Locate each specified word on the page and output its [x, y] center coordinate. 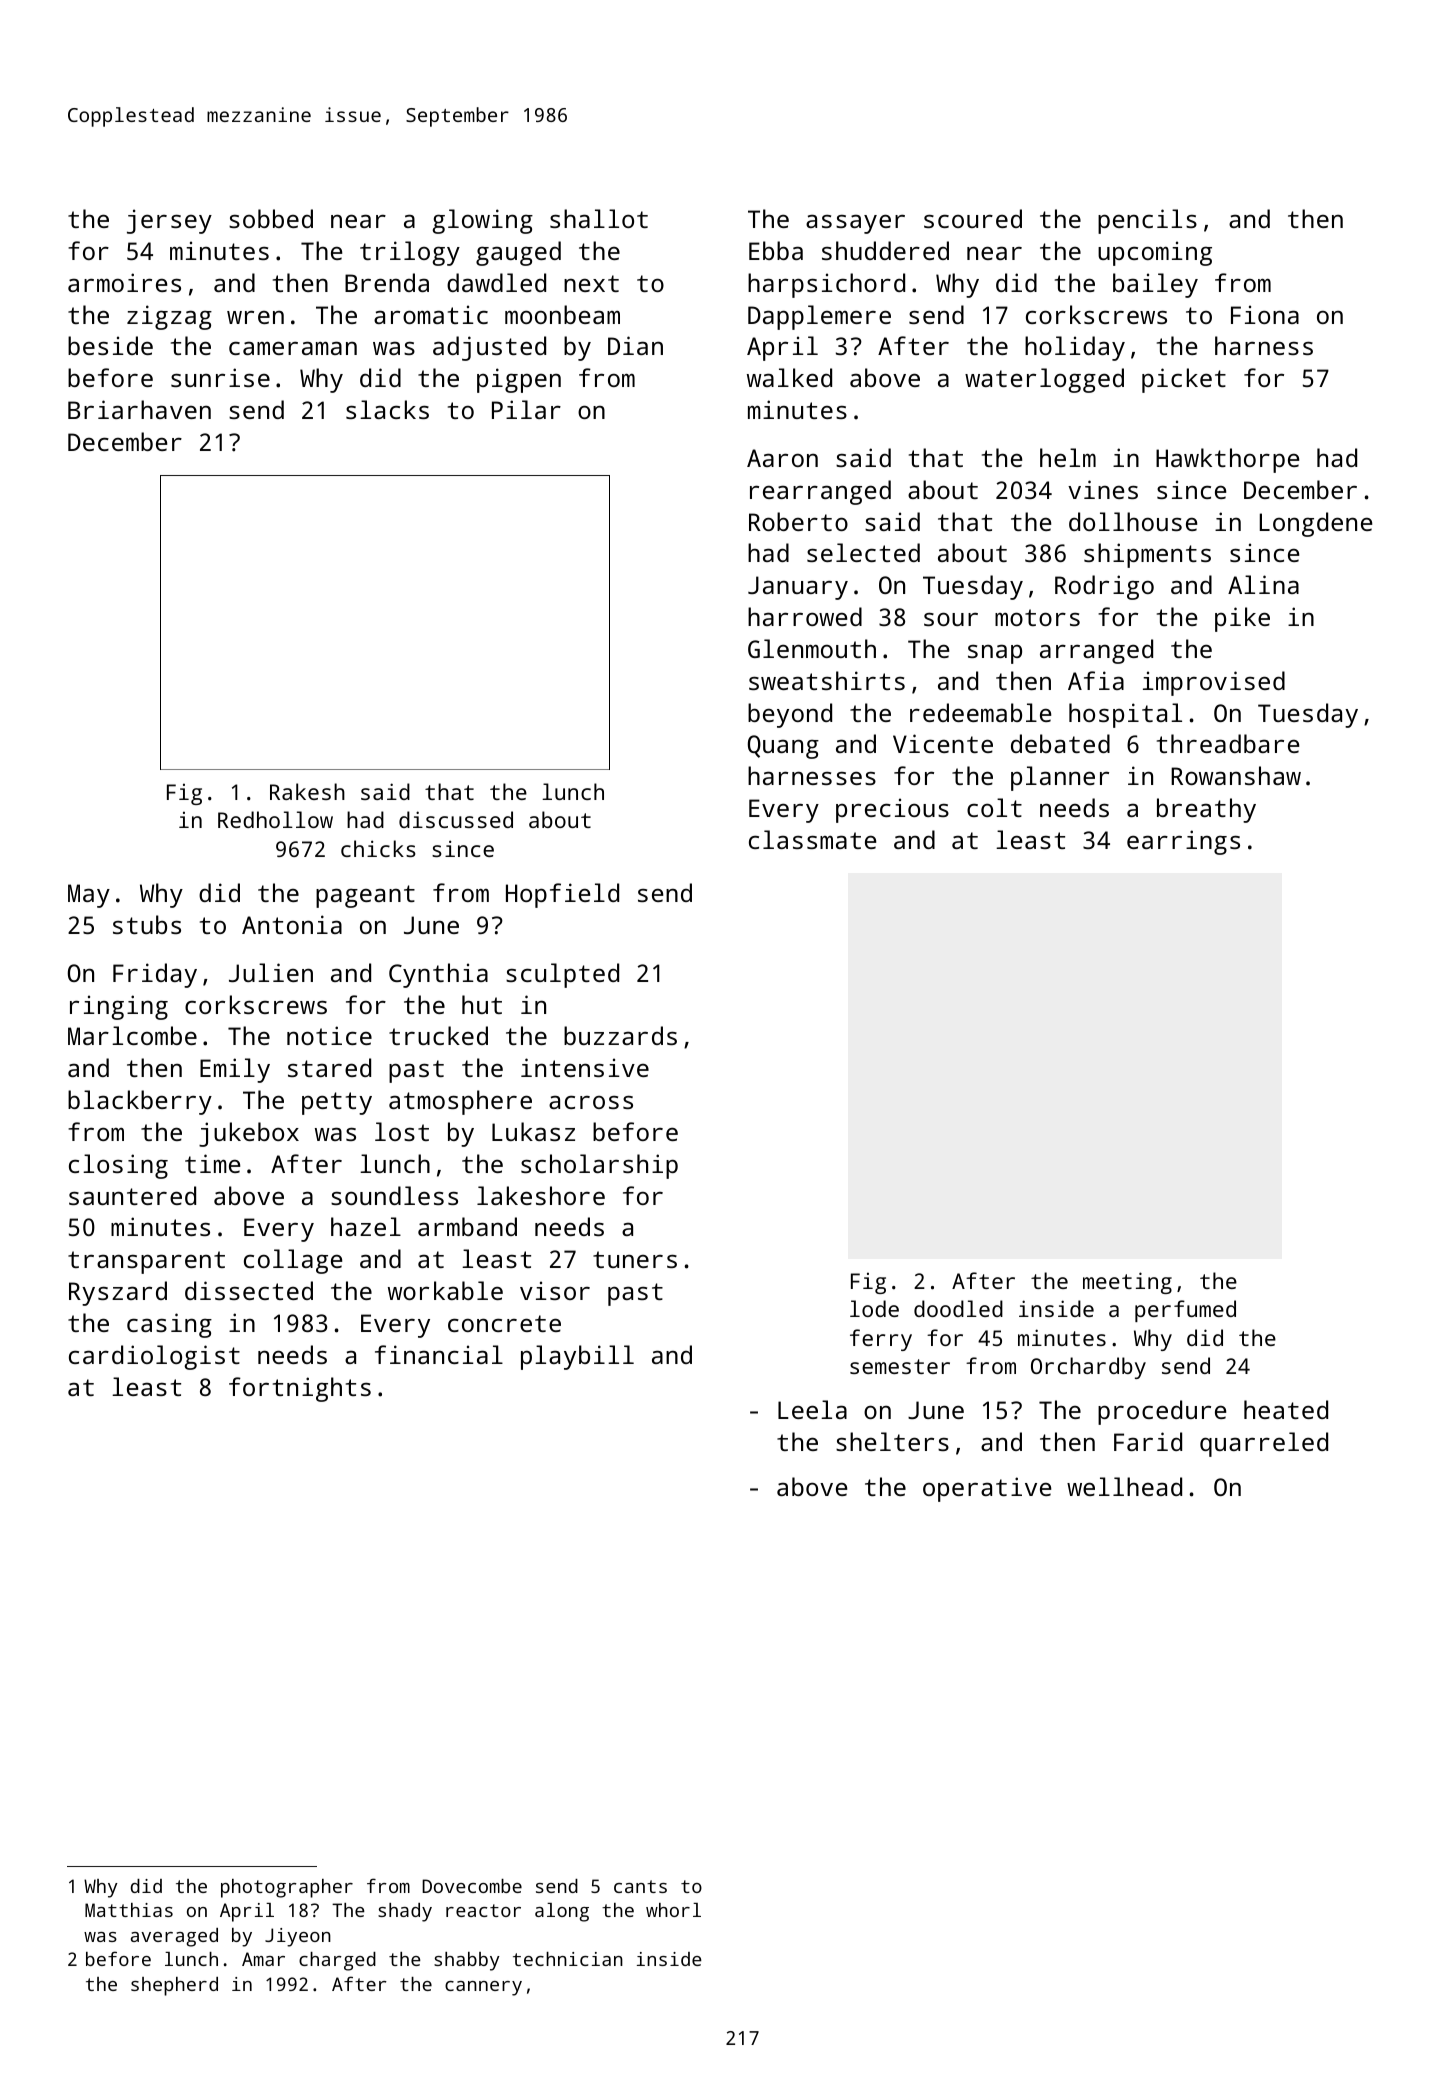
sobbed [271, 218]
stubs [147, 924]
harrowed [805, 616]
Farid [1148, 1441]
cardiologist [154, 1357]
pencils [1147, 221]
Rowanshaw [1236, 775]
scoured [973, 218]
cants [640, 1886]
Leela [812, 1409]
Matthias [129, 1910]
